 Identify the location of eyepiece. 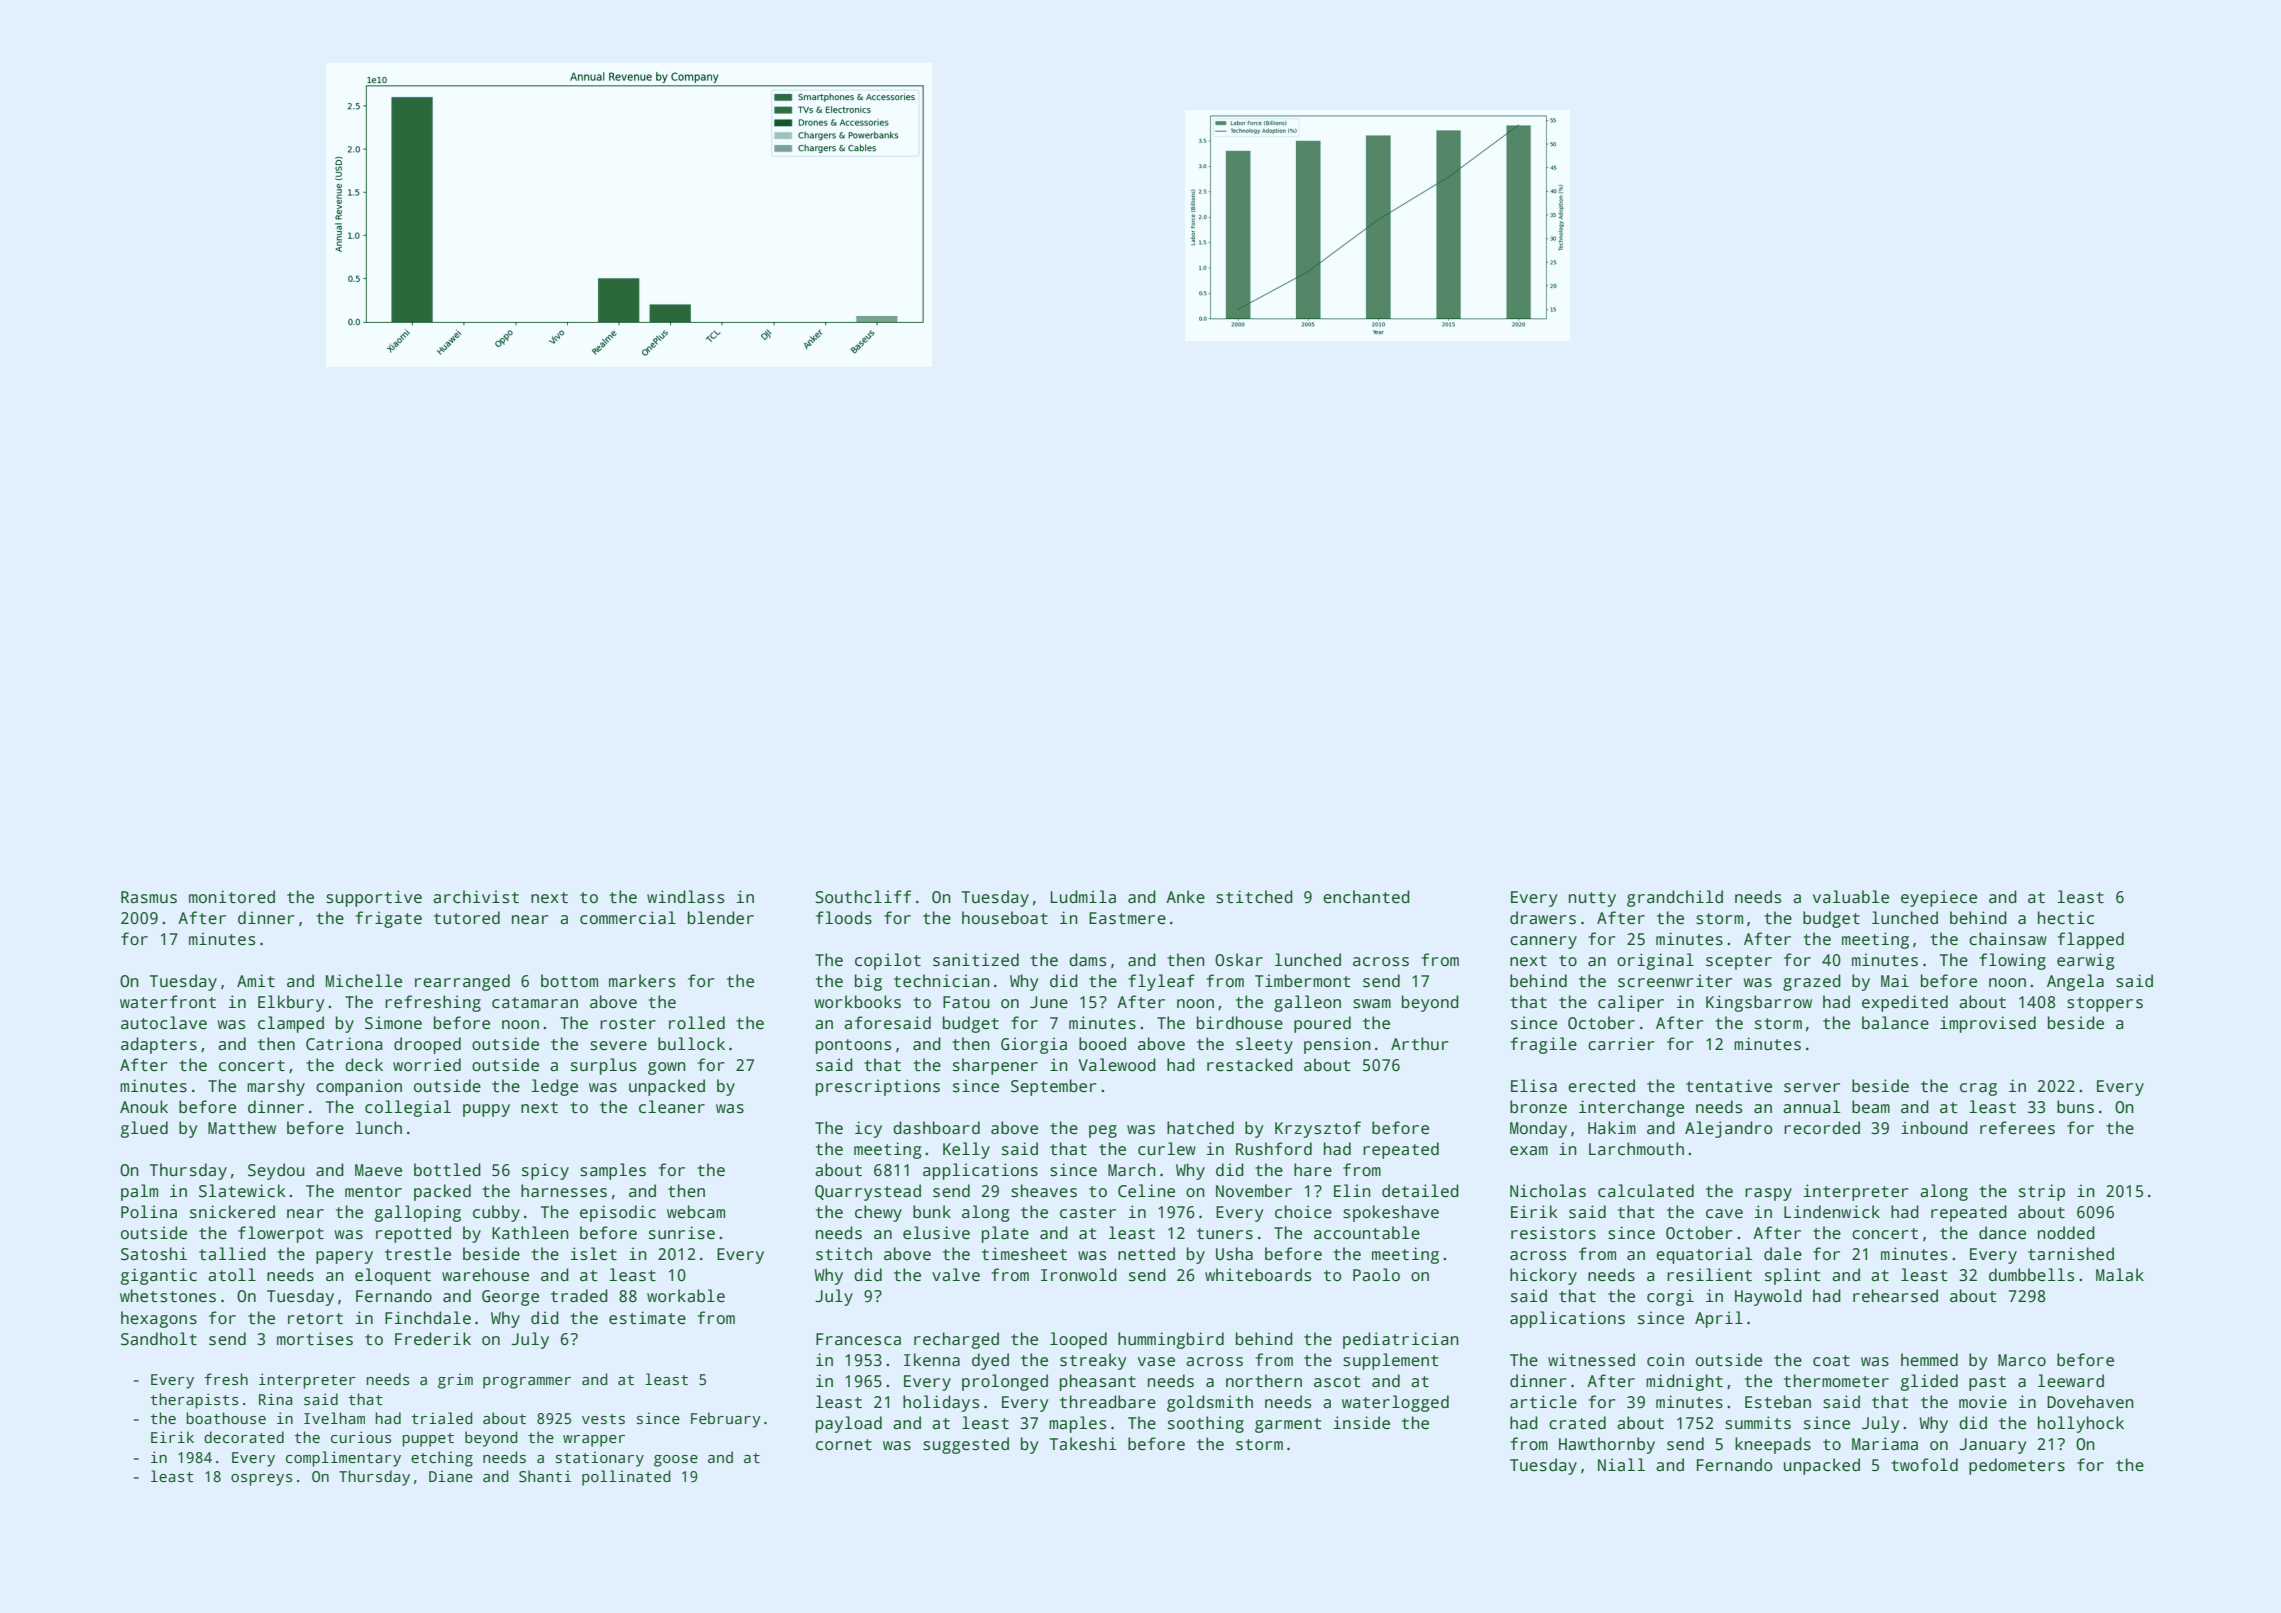
(1939, 898).
